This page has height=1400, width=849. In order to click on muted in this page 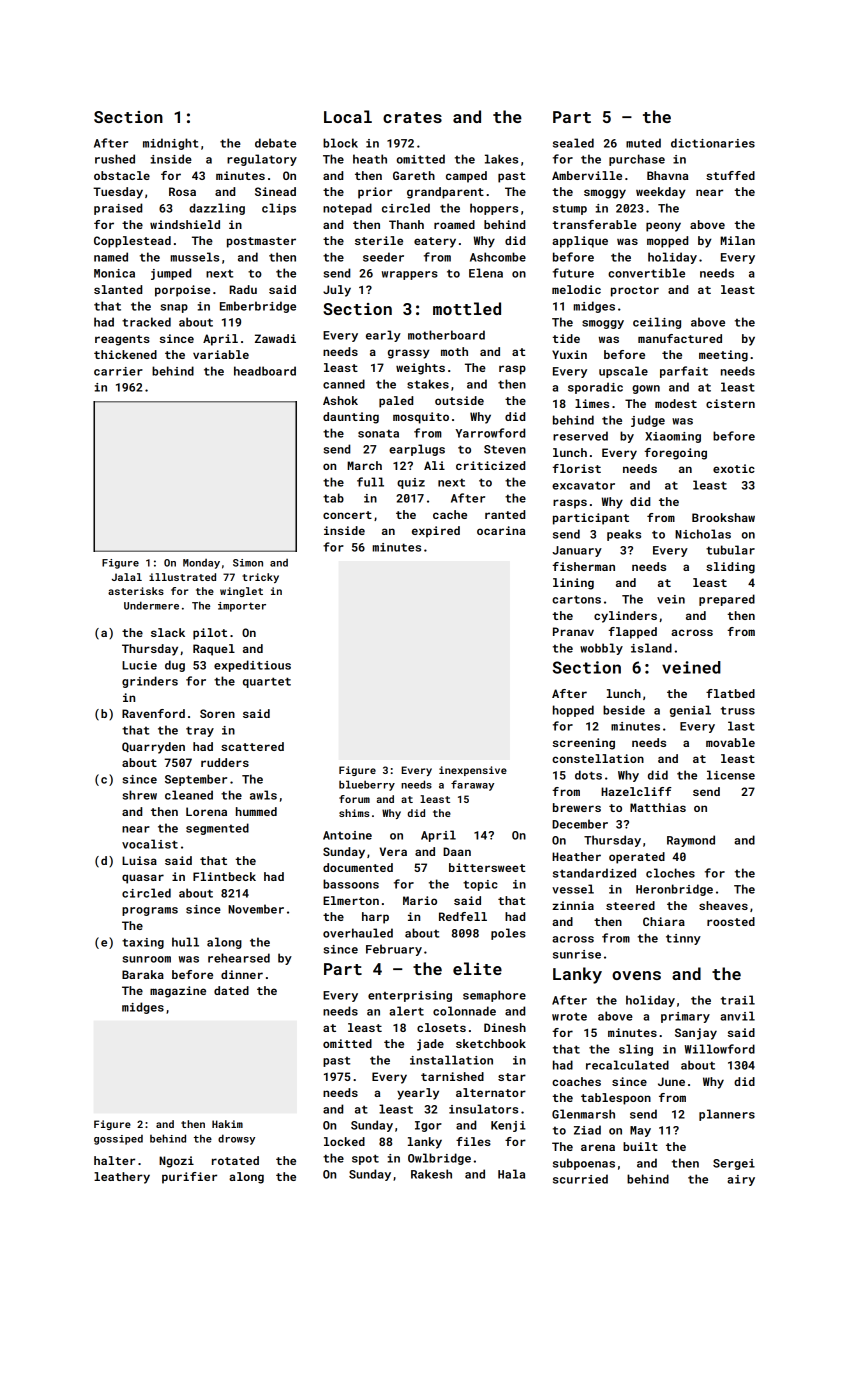, I will do `click(643, 143)`.
